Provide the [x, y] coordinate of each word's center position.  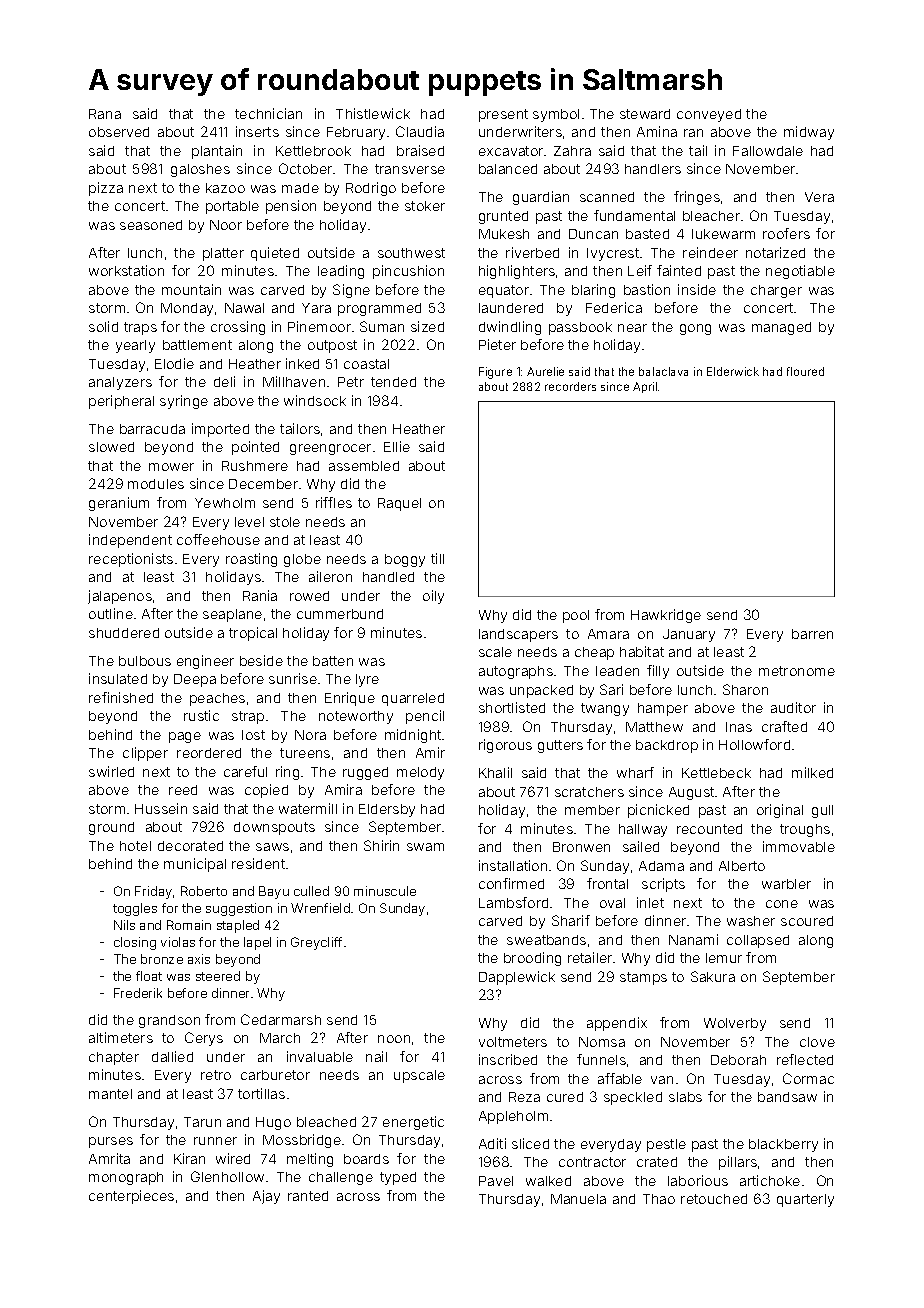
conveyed [709, 115]
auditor [793, 707]
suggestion [239, 909]
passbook [580, 328]
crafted [784, 726]
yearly [135, 346]
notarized [775, 252]
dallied [172, 1056]
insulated [118, 678]
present [503, 115]
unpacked [541, 691]
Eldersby [387, 810]
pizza [106, 189]
